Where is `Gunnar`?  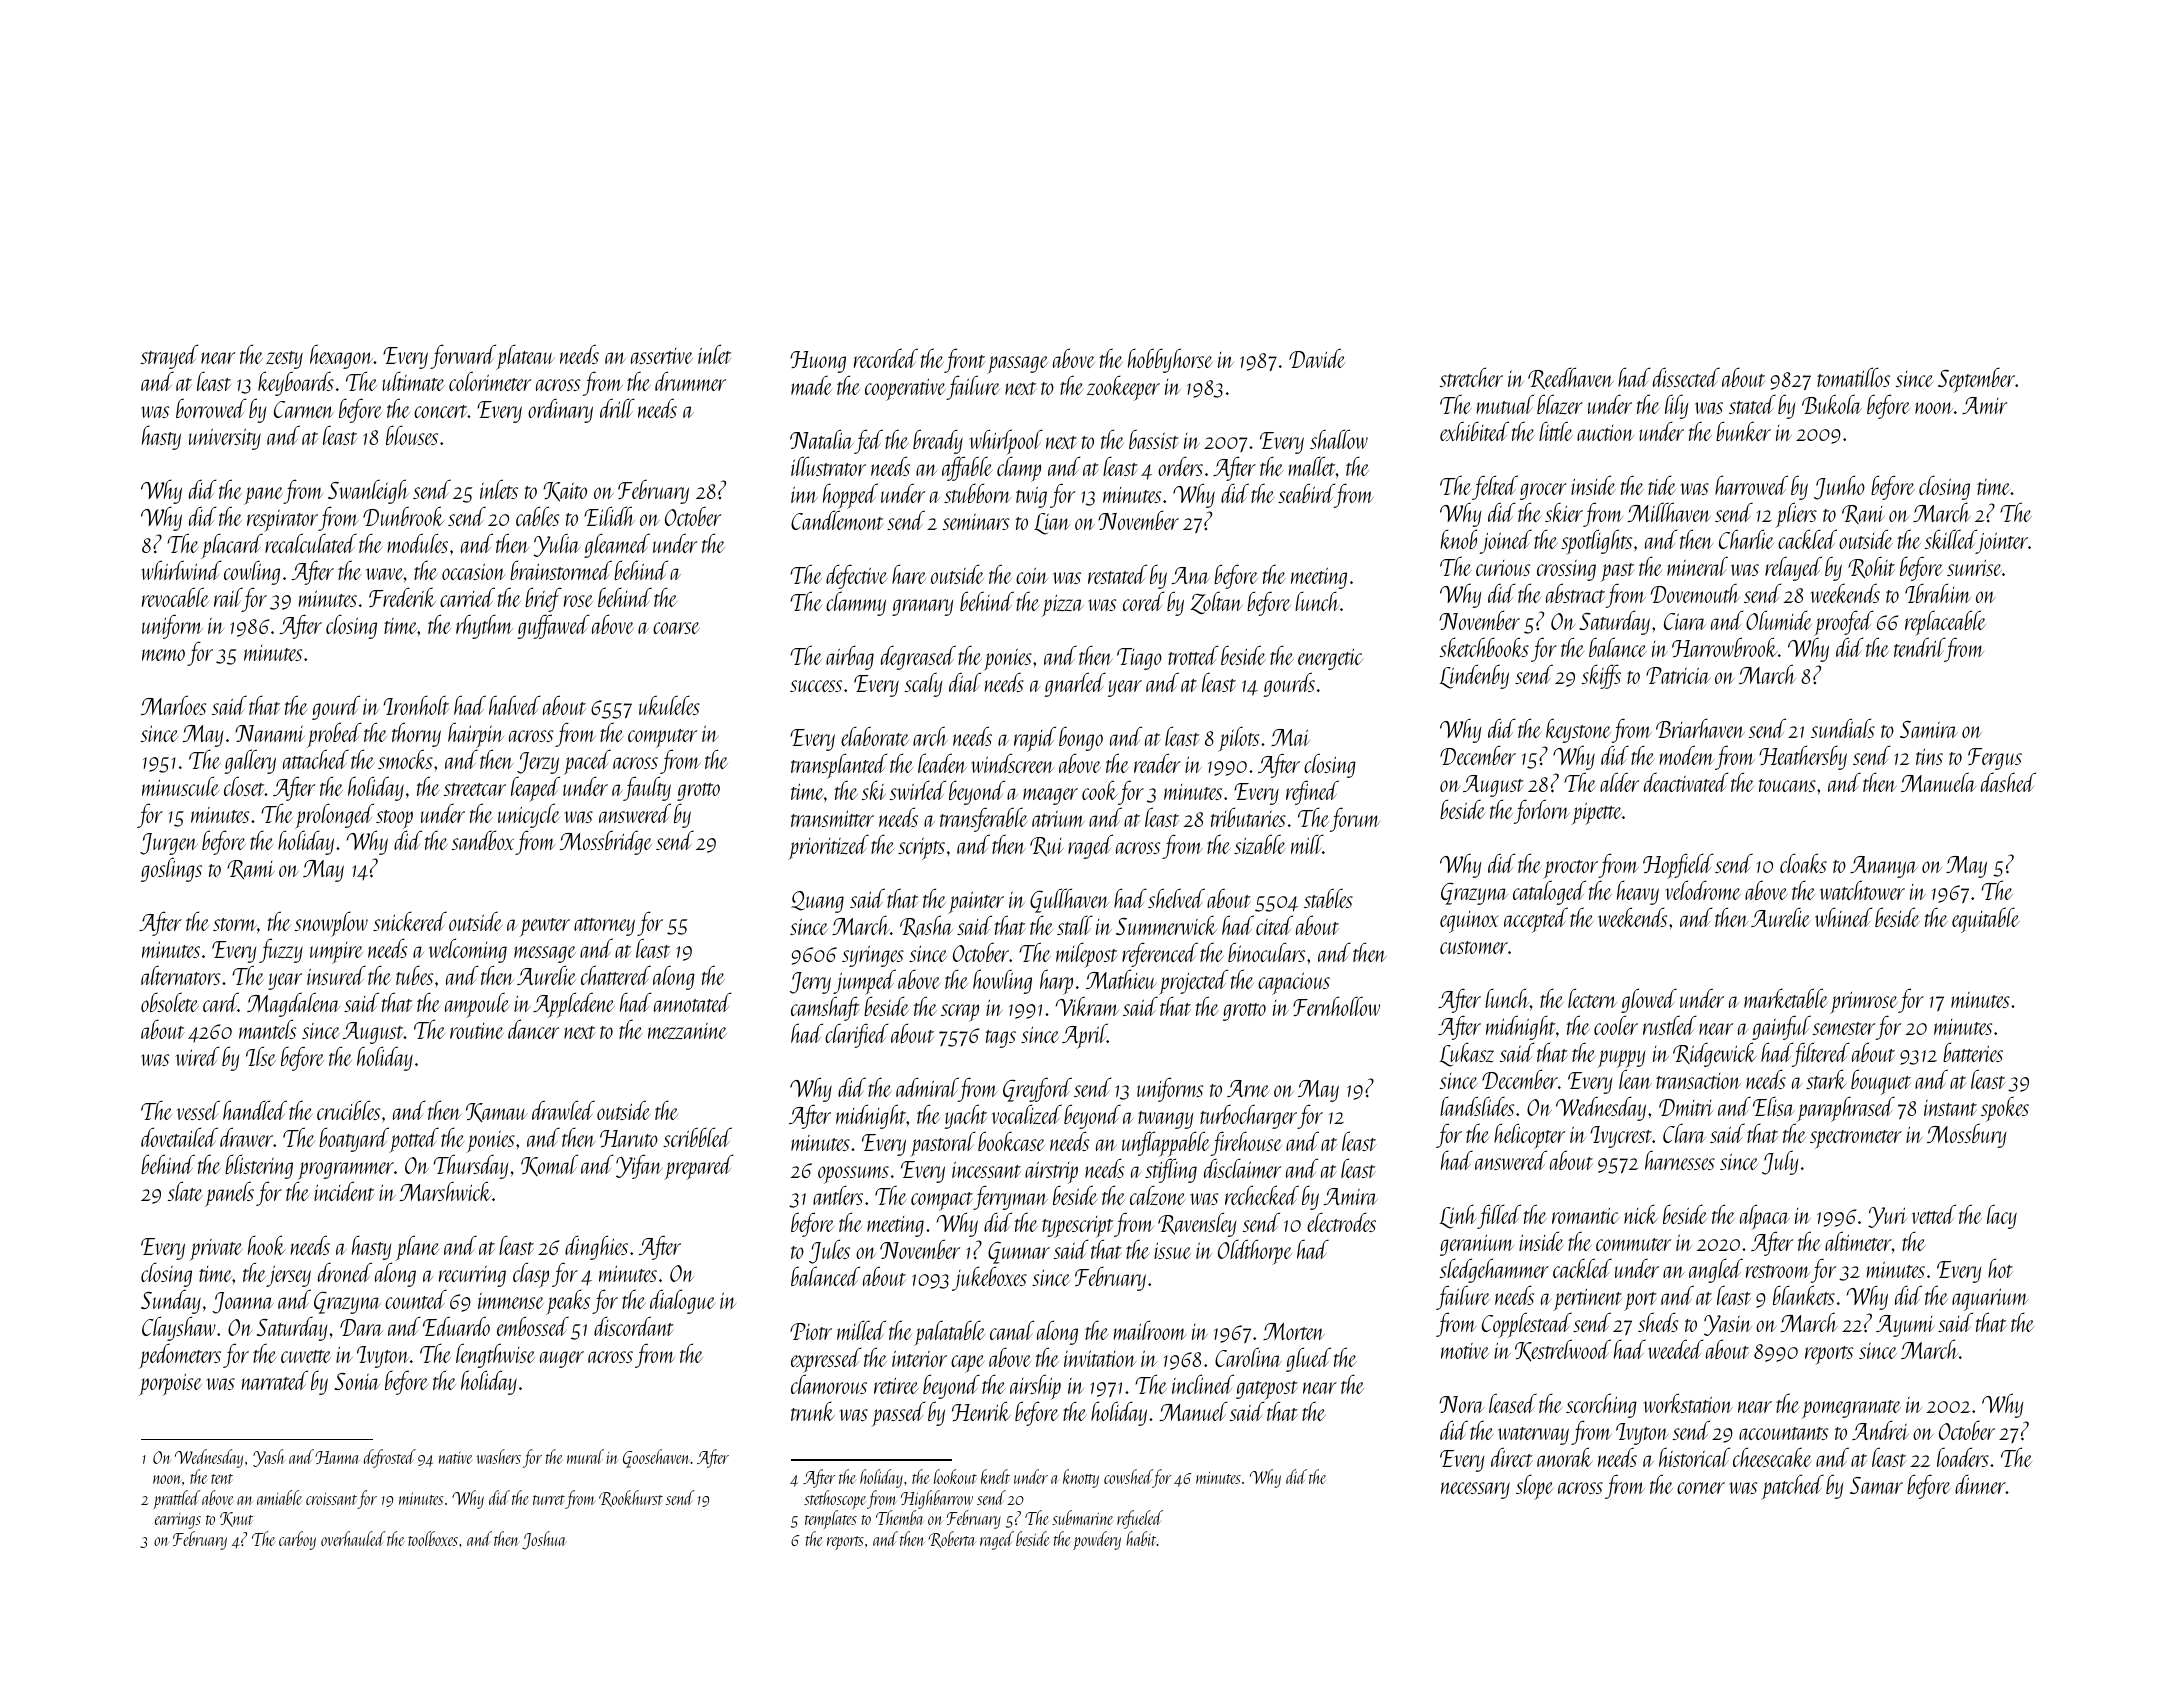 Gunnar is located at coordinates (1019, 1253).
